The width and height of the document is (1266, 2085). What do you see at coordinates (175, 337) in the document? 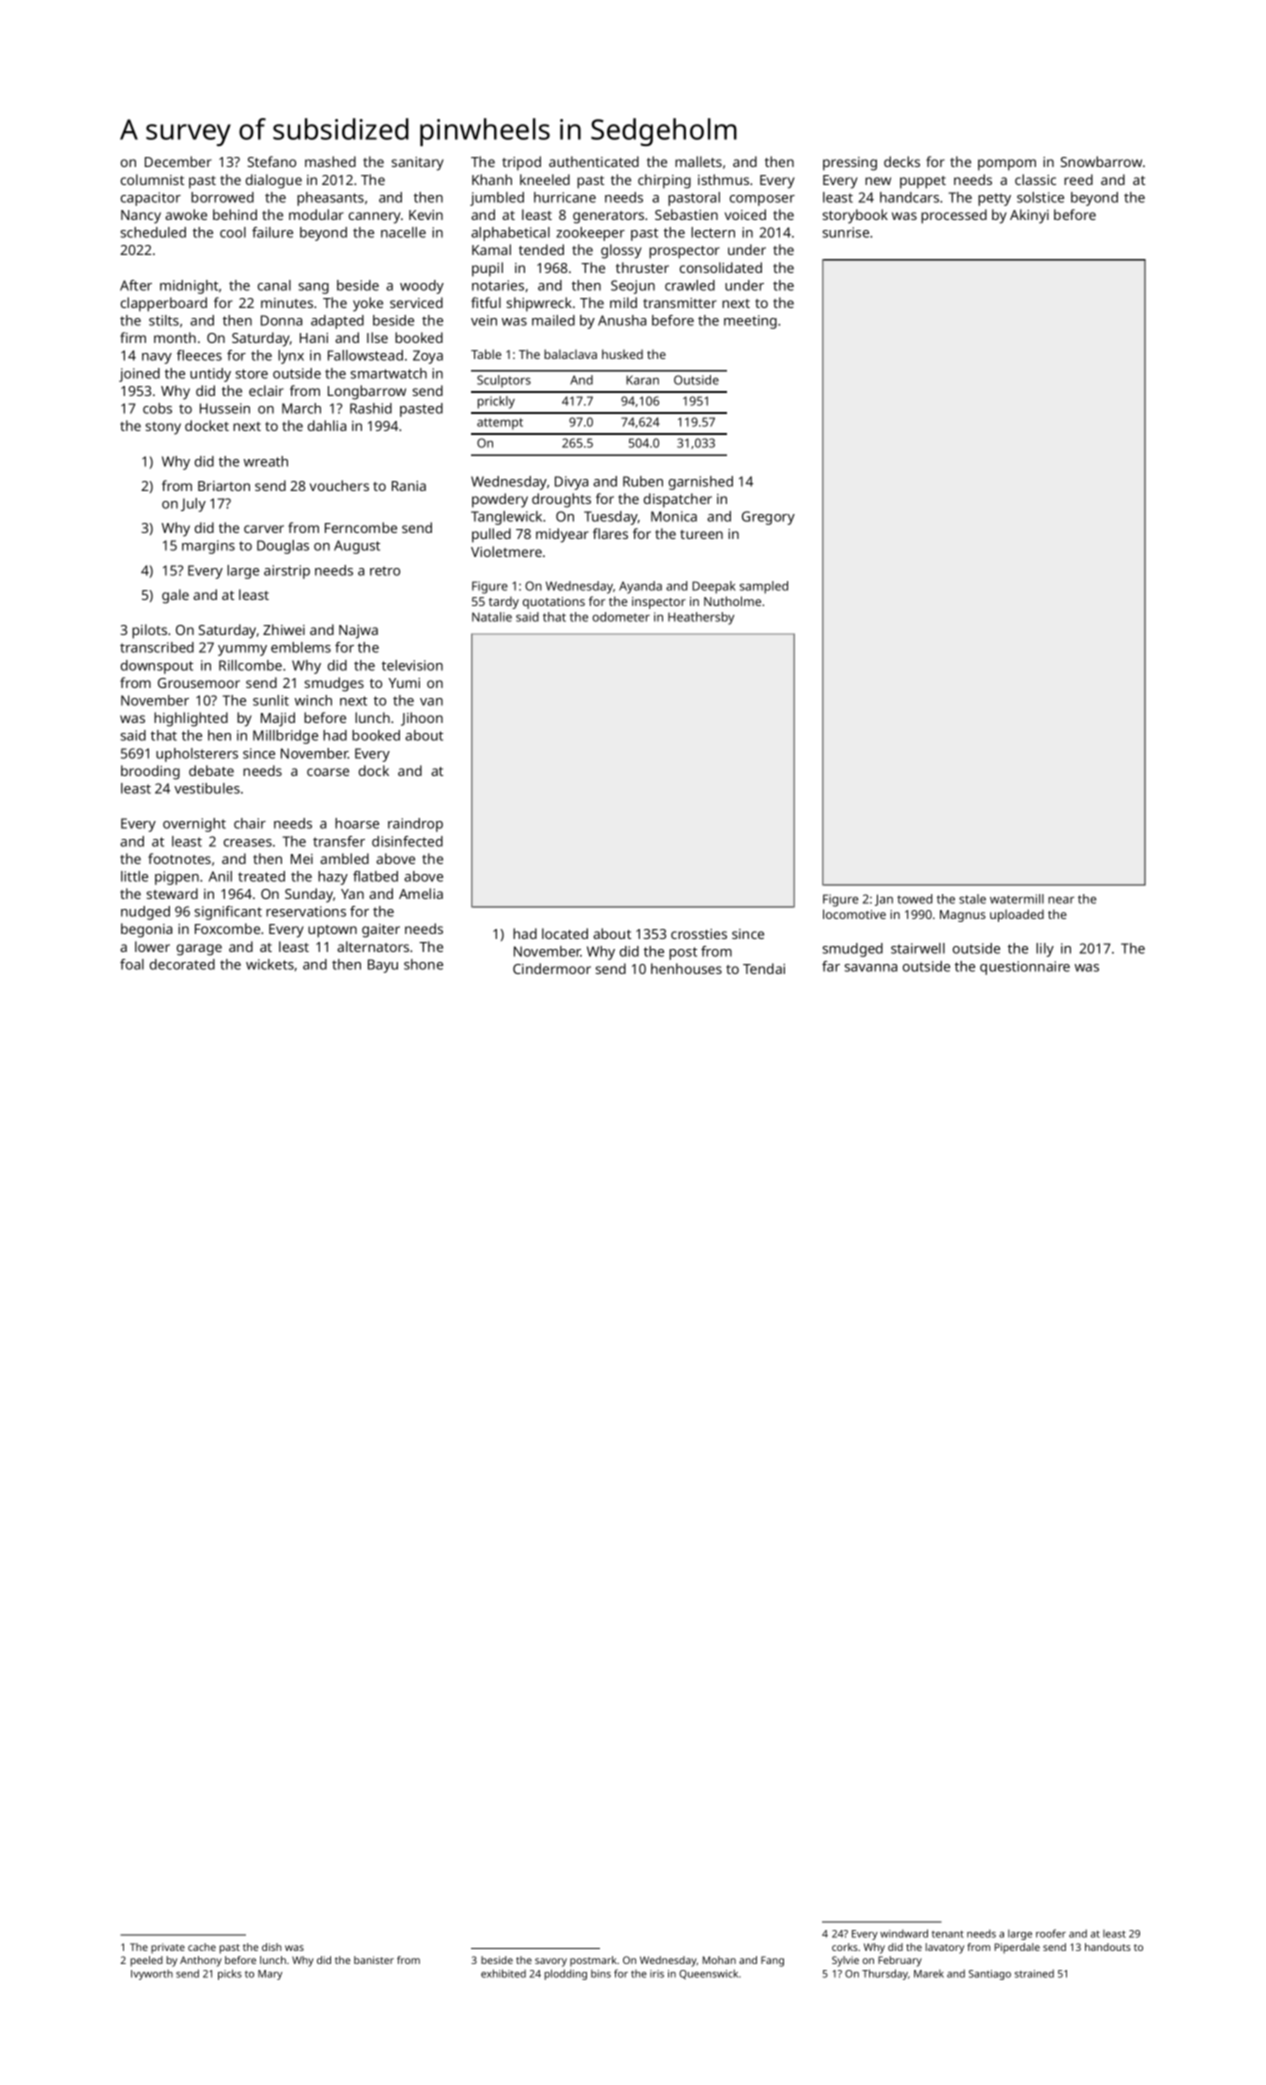
I see `month` at bounding box center [175, 337].
